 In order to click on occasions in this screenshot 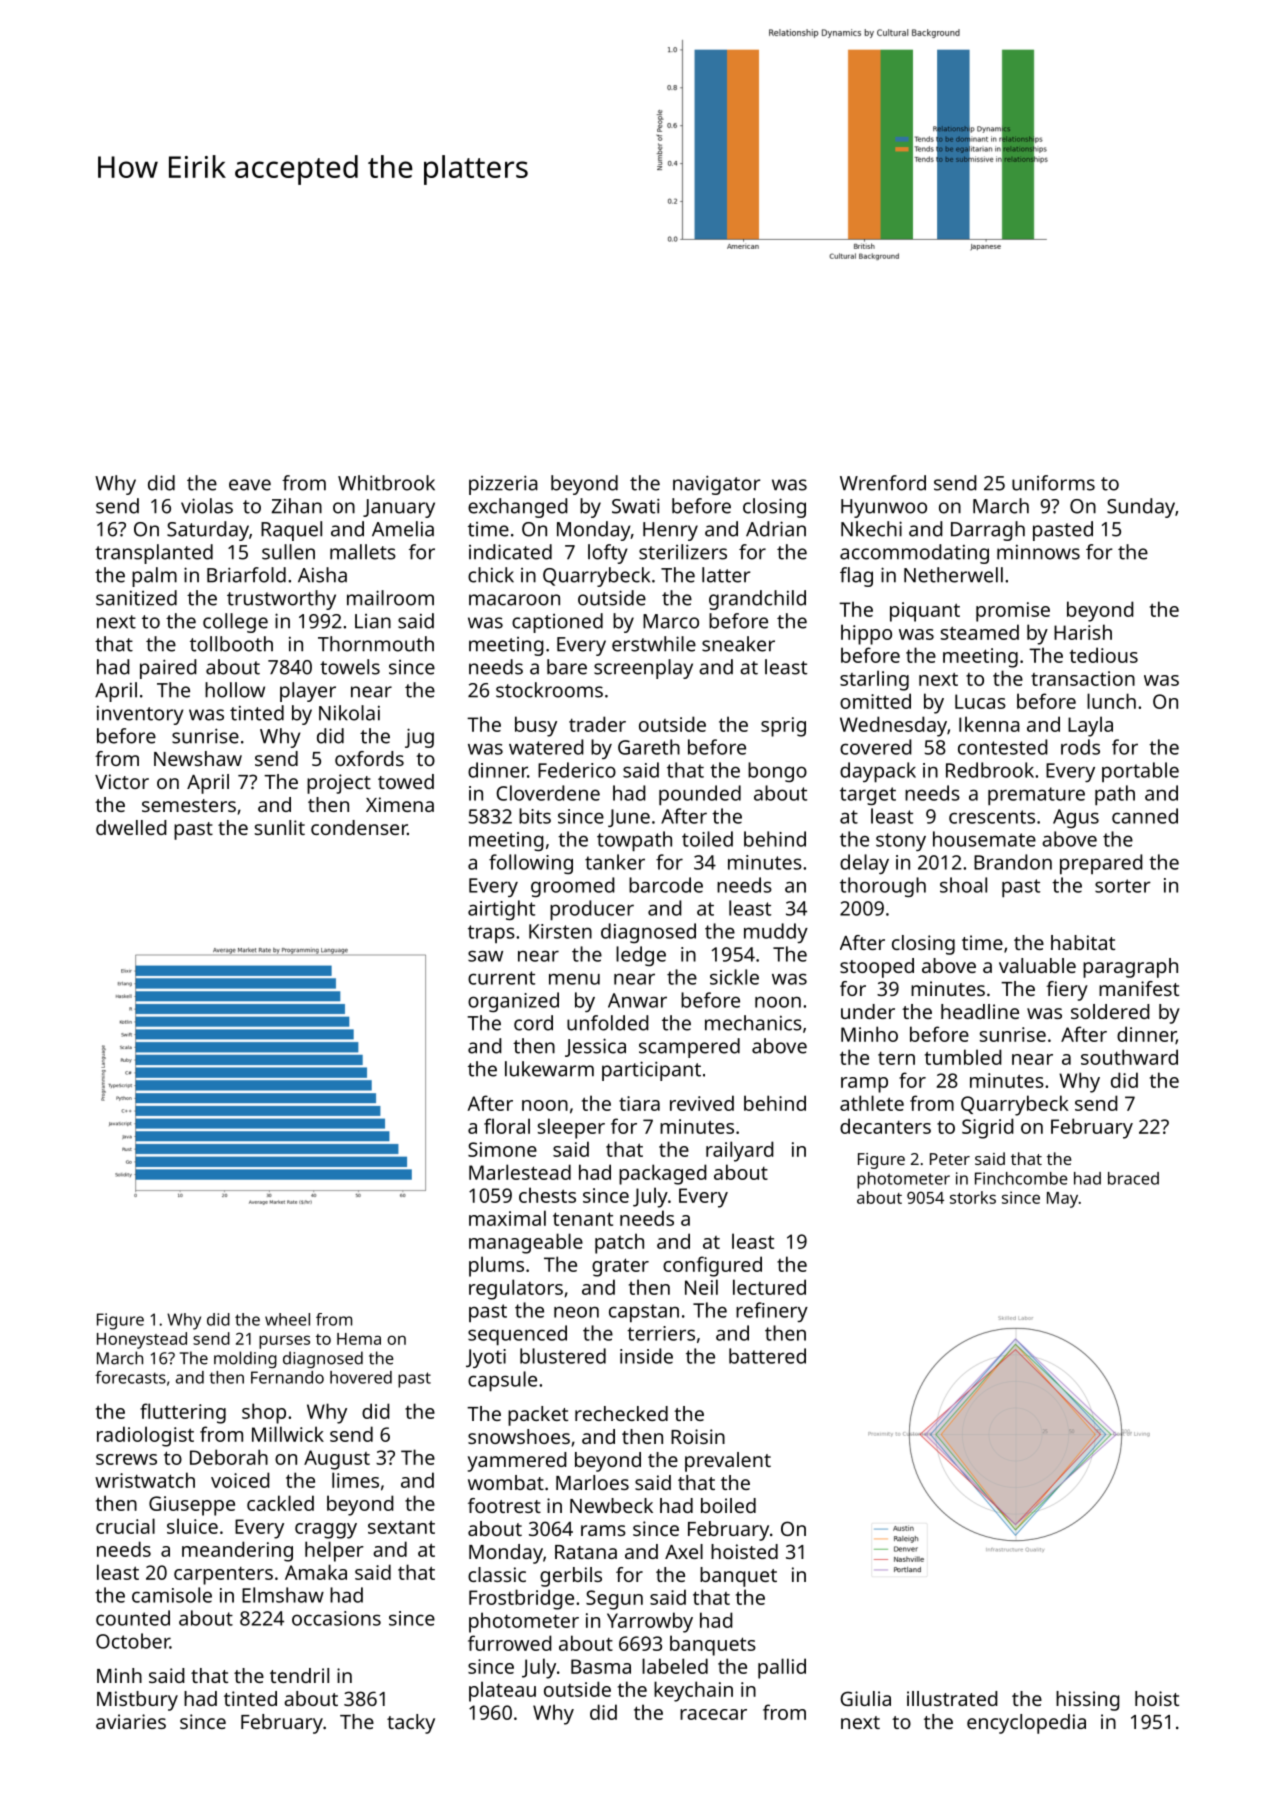, I will do `click(336, 1618)`.
